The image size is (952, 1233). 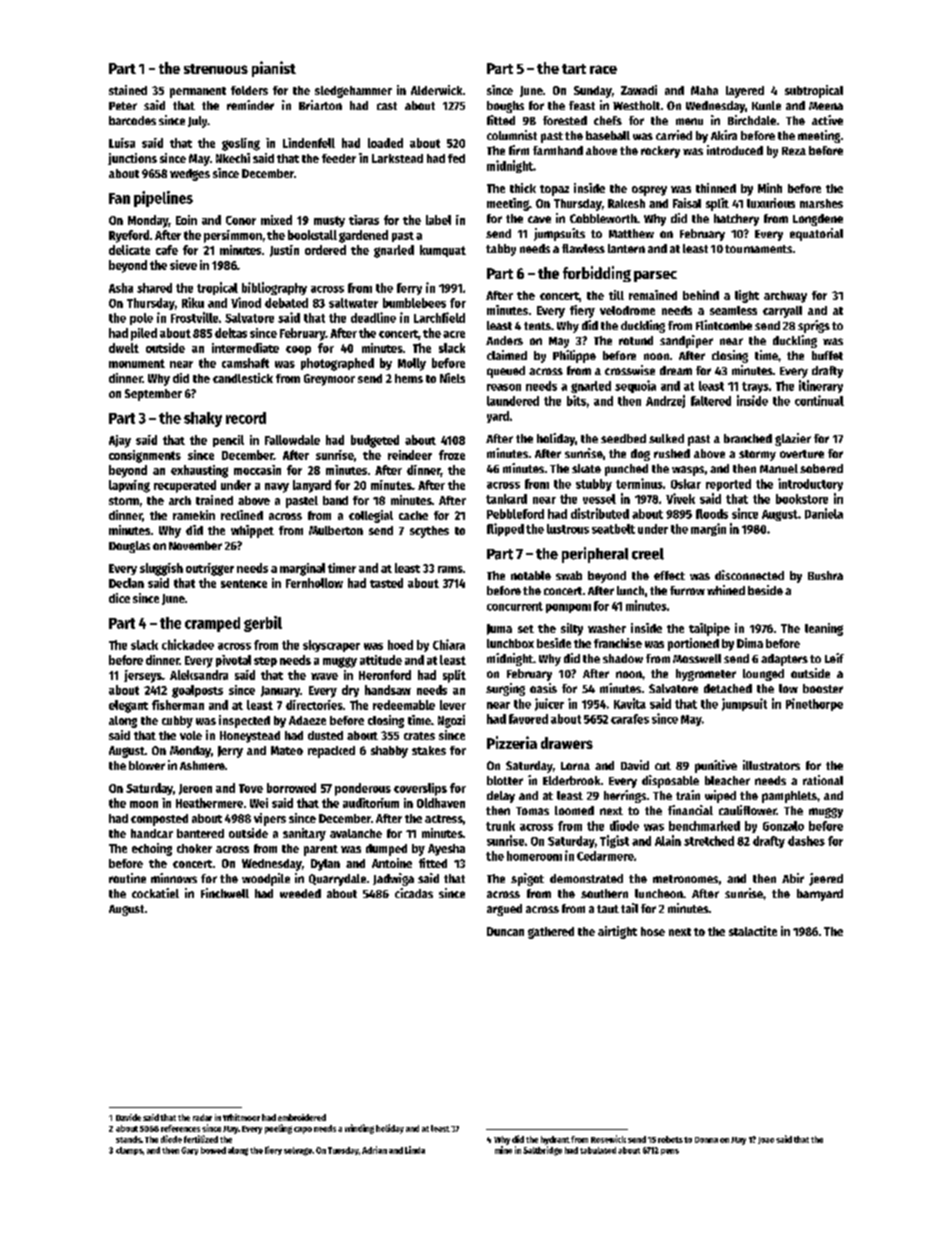 What do you see at coordinates (128, 90) in the screenshot?
I see `stained` at bounding box center [128, 90].
